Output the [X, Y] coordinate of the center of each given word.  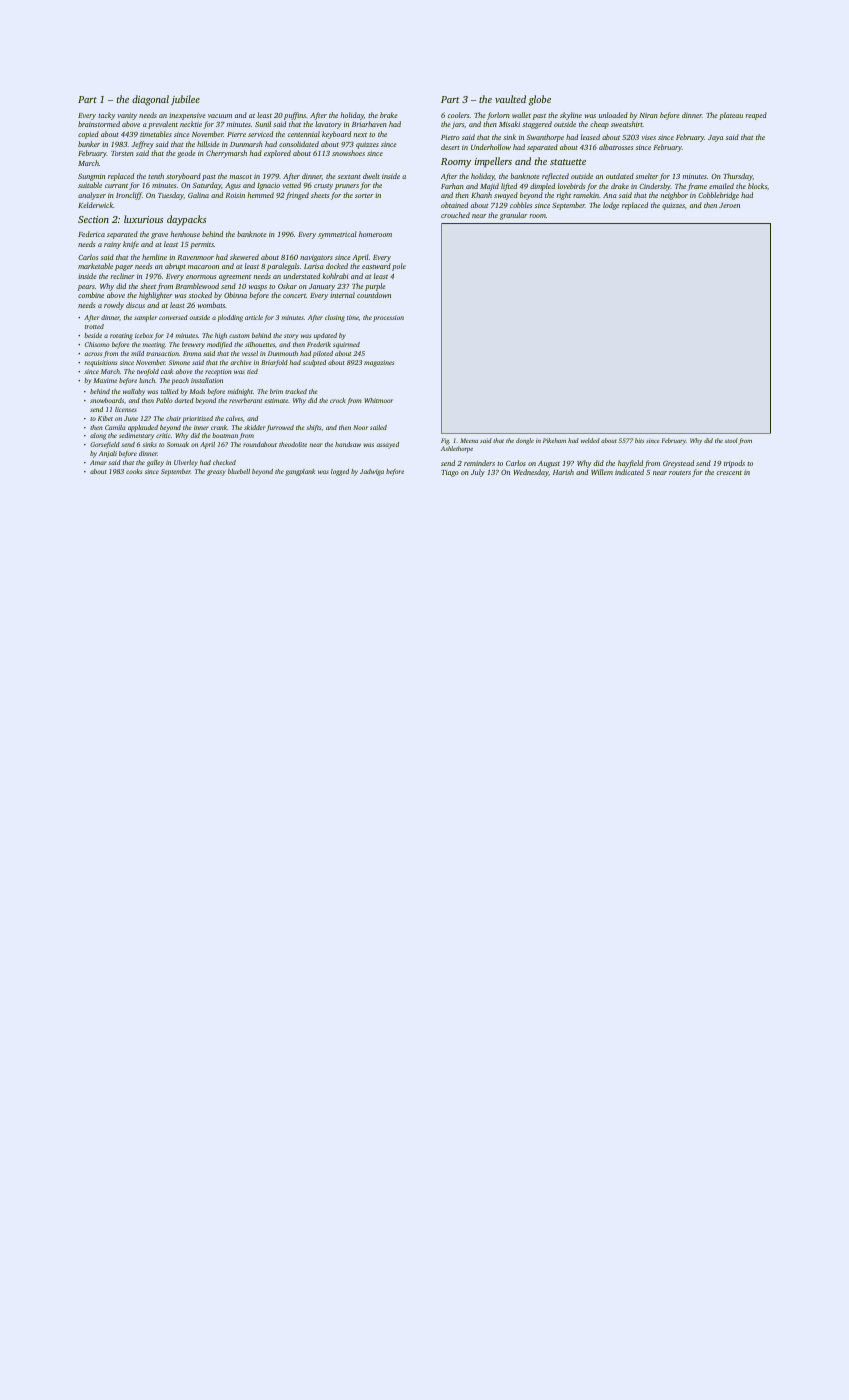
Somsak [178, 444]
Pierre [236, 134]
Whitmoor [378, 400]
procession [388, 318]
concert [294, 296]
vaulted [510, 99]
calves [234, 418]
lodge [611, 206]
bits [639, 440]
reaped [756, 116]
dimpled [542, 187]
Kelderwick [95, 205]
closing [335, 318]
